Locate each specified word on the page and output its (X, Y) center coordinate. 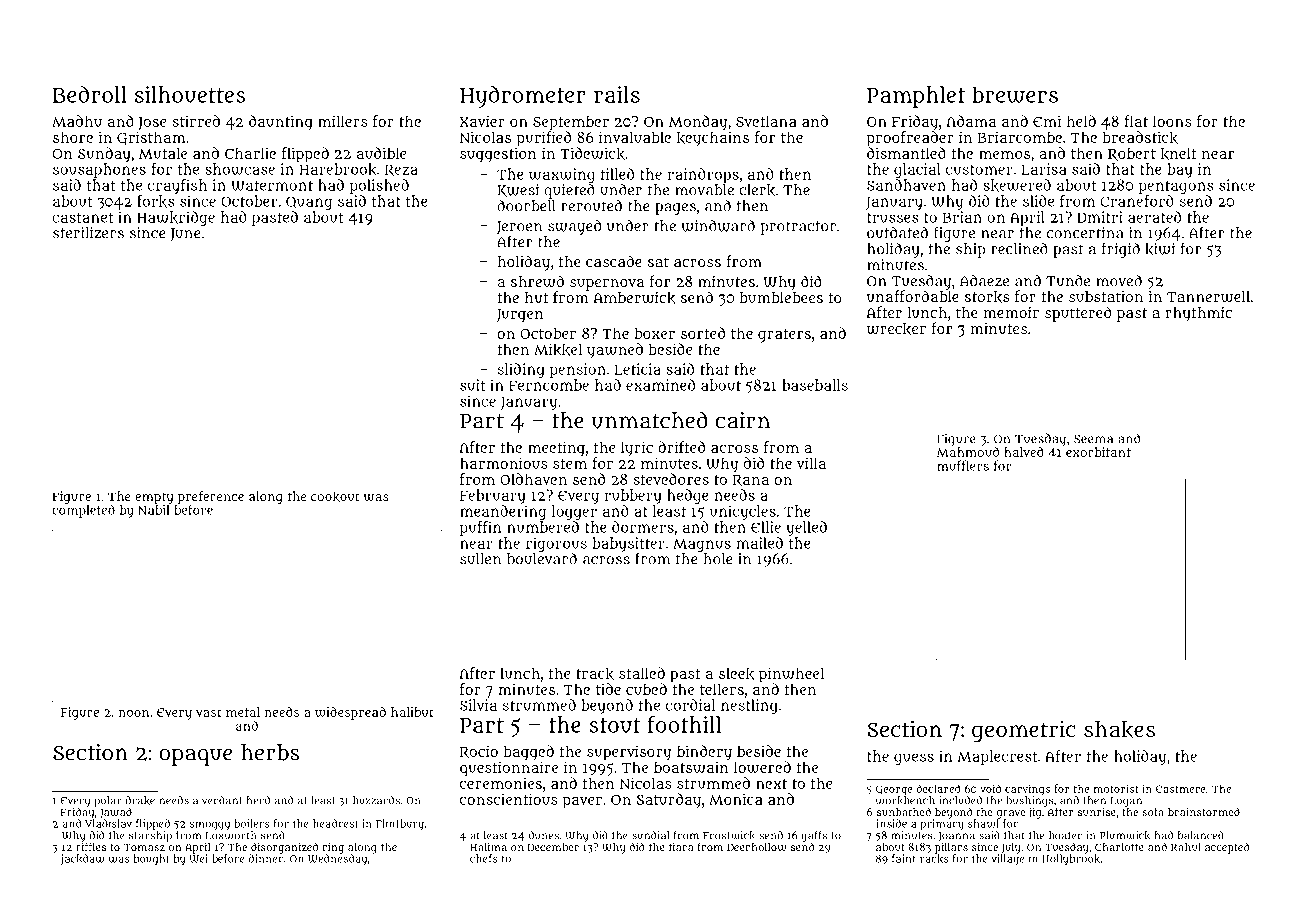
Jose (152, 123)
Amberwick (634, 298)
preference (211, 497)
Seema (1093, 439)
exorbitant (1098, 452)
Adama (971, 121)
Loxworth (231, 835)
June (185, 235)
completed (83, 511)
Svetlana (766, 121)
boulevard (542, 559)
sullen (480, 559)
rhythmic (1198, 314)
